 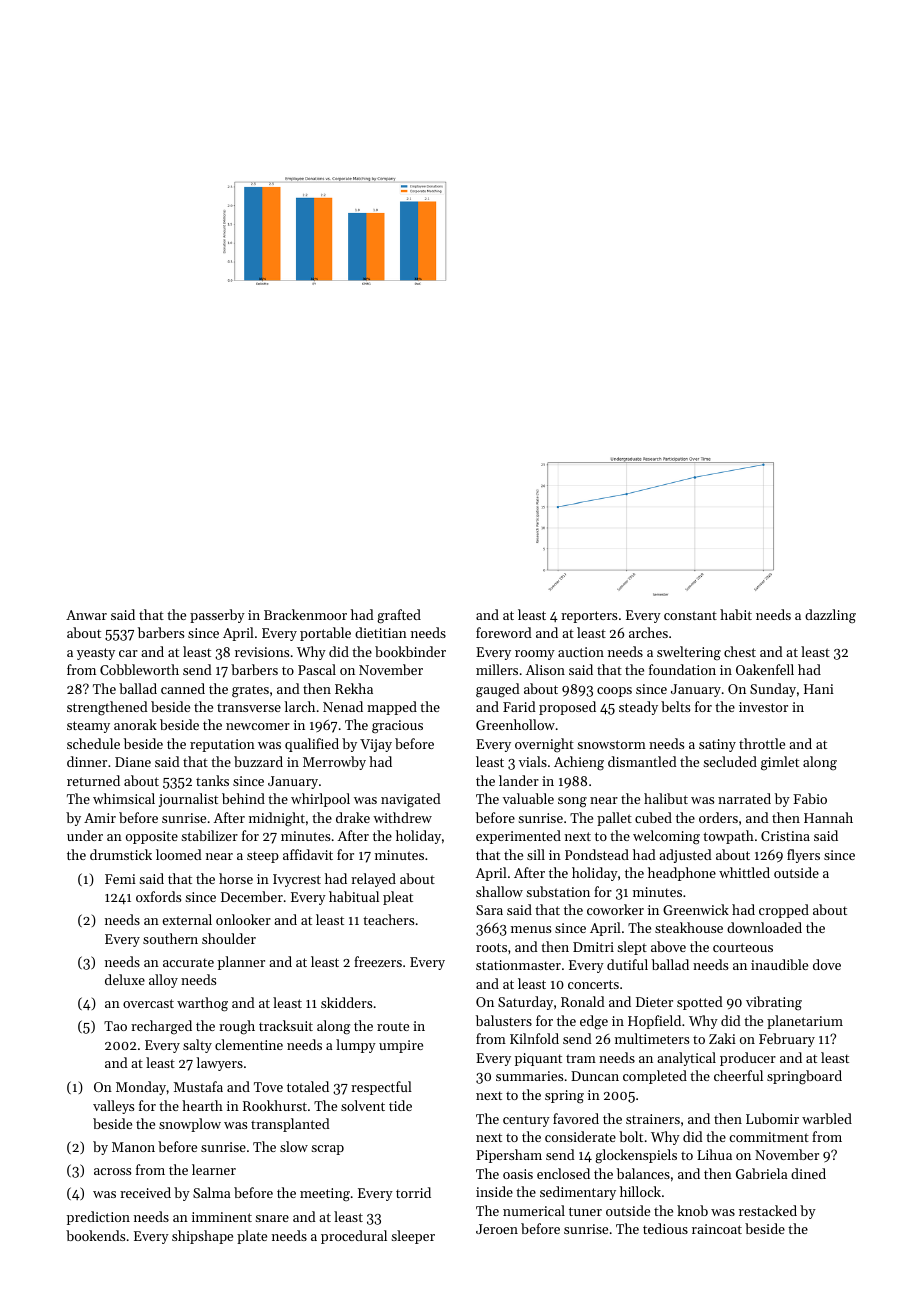 What do you see at coordinates (217, 616) in the image?
I see `passerby` at bounding box center [217, 616].
